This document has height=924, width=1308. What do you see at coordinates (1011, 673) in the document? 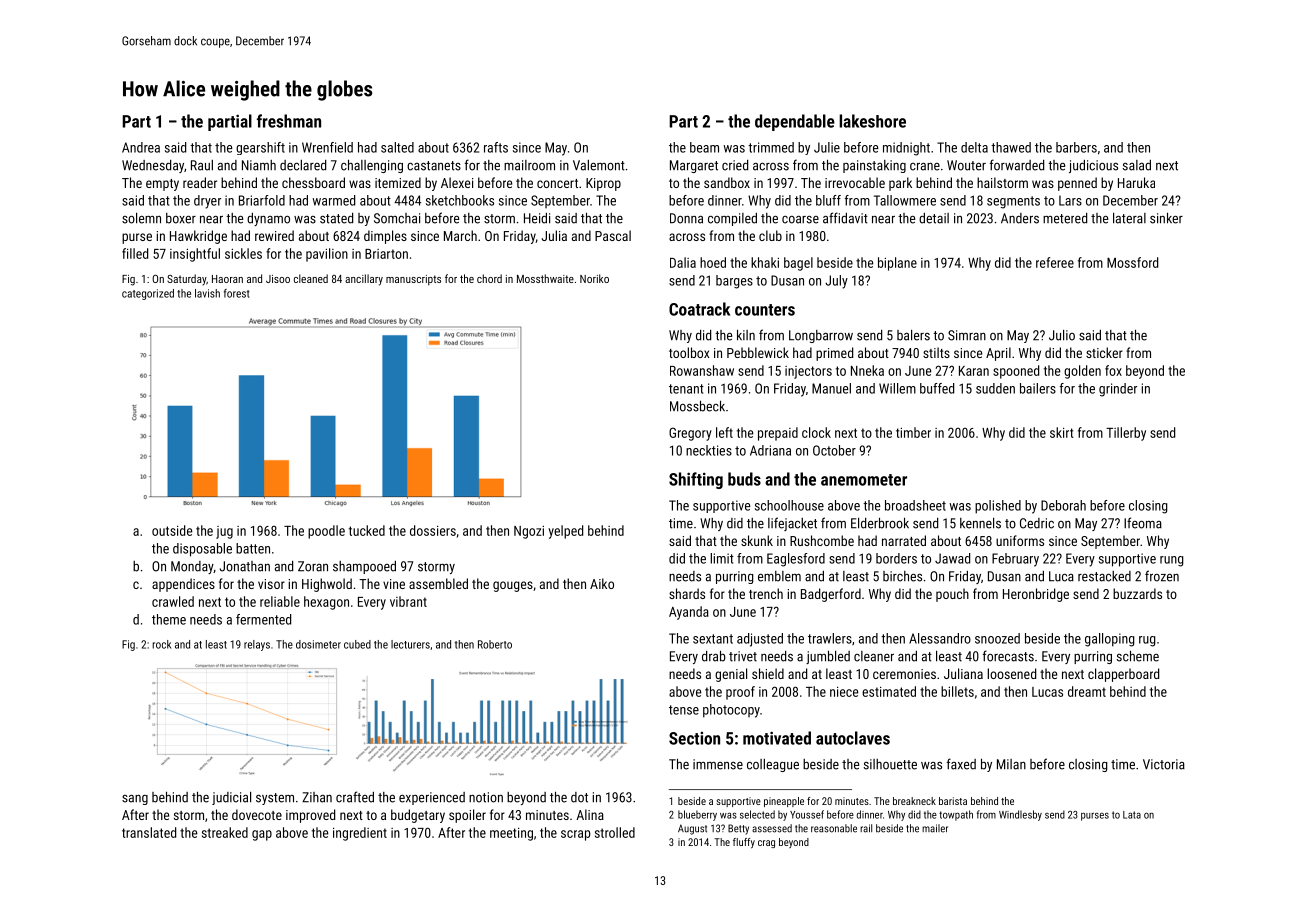
I see `loosened` at bounding box center [1011, 673].
